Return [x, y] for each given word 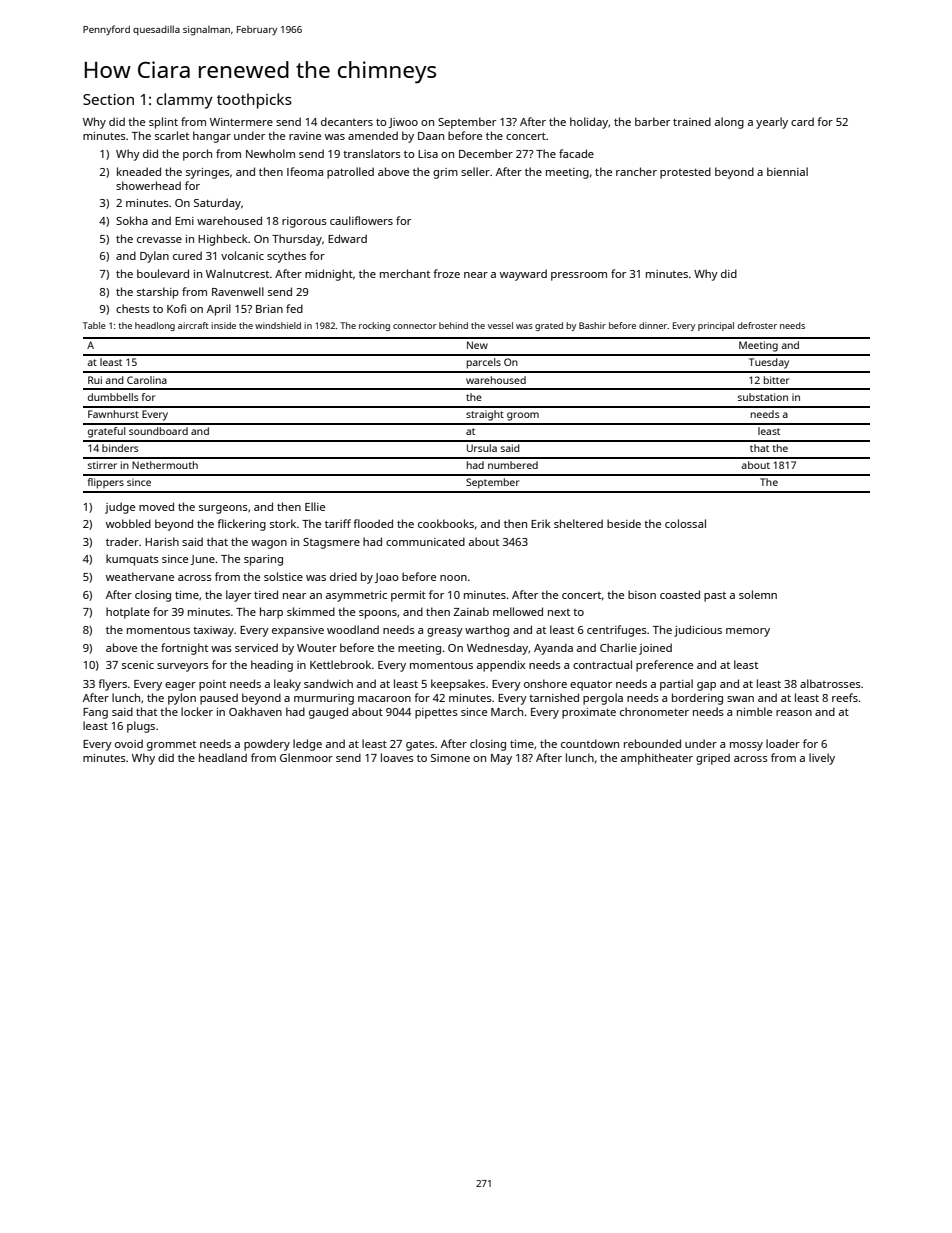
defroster [757, 325]
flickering [241, 525]
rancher [636, 171]
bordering [697, 699]
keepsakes [458, 685]
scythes [286, 257]
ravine [305, 136]
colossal [685, 523]
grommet [171, 746]
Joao [387, 578]
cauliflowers [361, 220]
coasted [680, 594]
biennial [787, 171]
